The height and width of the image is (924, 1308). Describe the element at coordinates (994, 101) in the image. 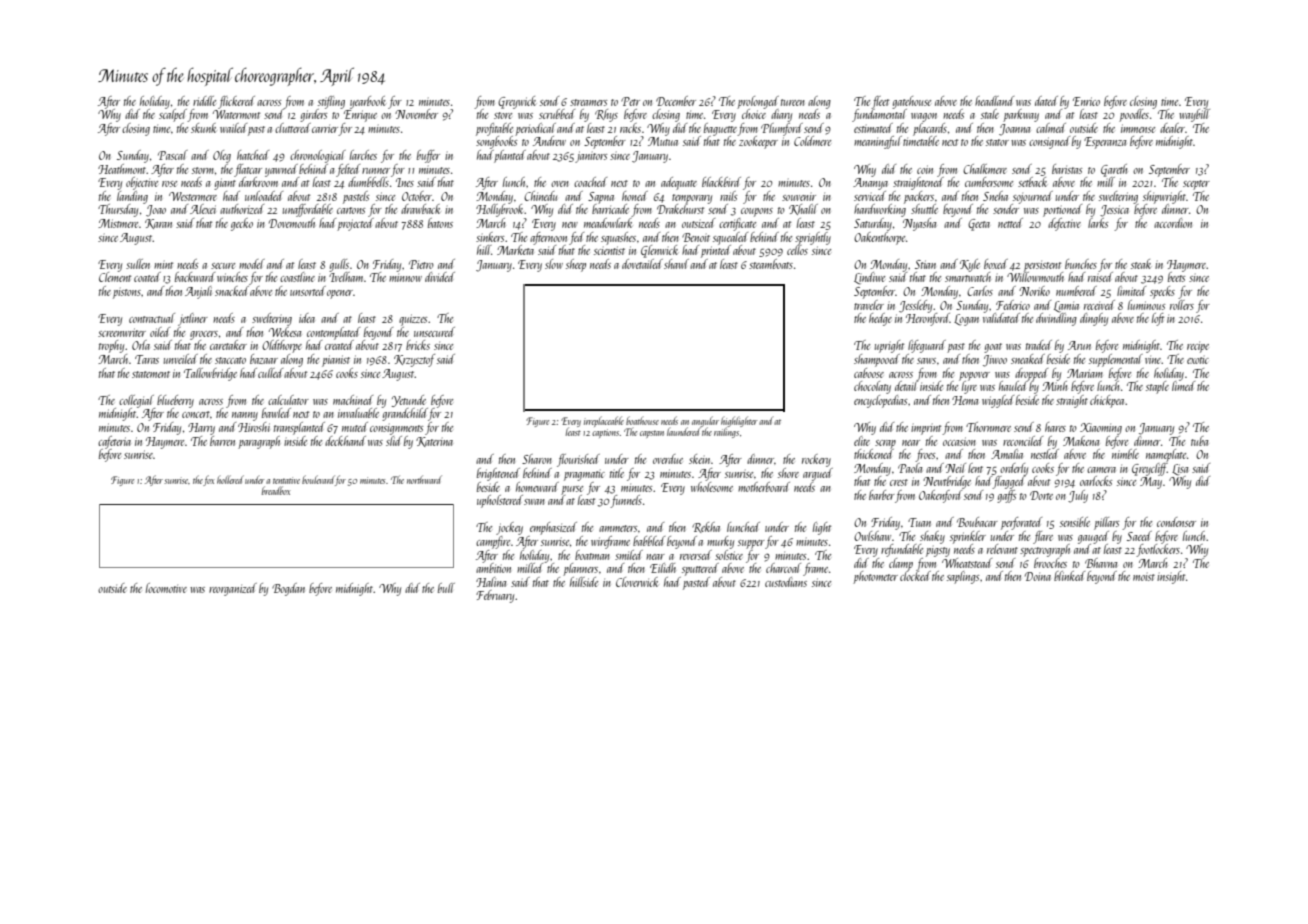

I see `headland` at that location.
